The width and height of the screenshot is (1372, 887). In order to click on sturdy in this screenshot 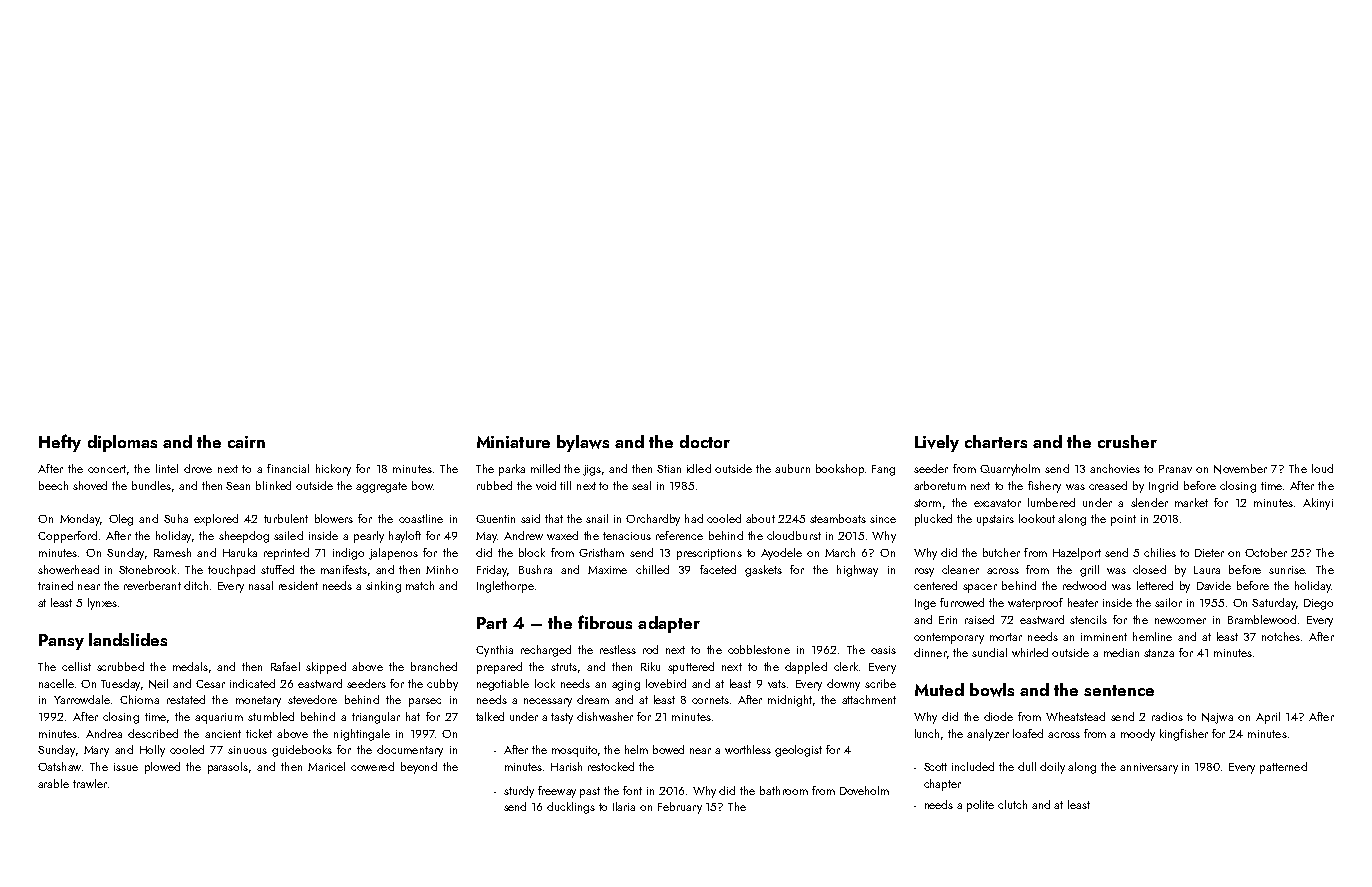, I will do `click(519, 792)`.
